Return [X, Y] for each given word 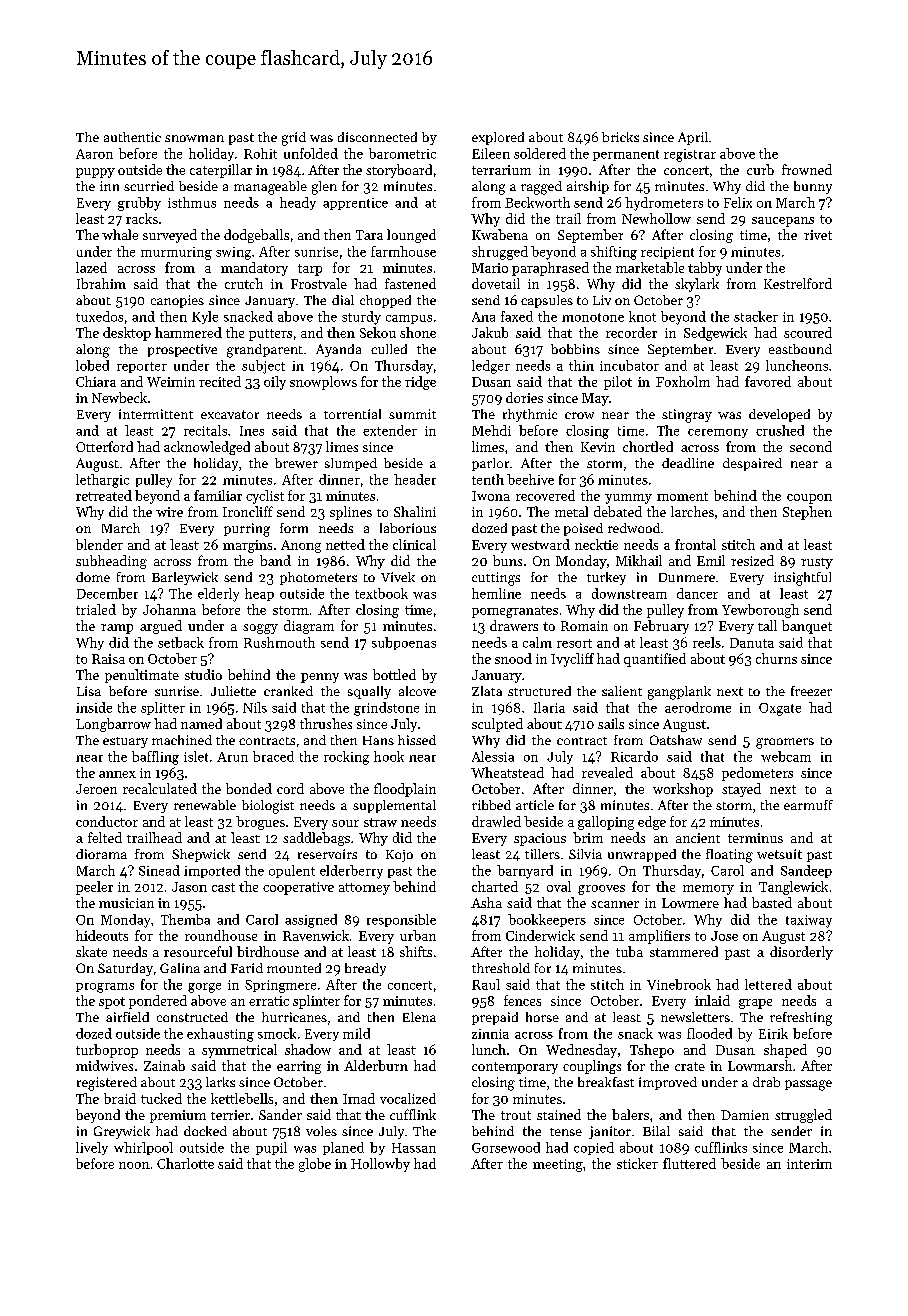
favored [768, 381]
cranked [288, 691]
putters [270, 335]
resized [752, 560]
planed [343, 1148]
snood [513, 658]
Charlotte [185, 1163]
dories [524, 397]
